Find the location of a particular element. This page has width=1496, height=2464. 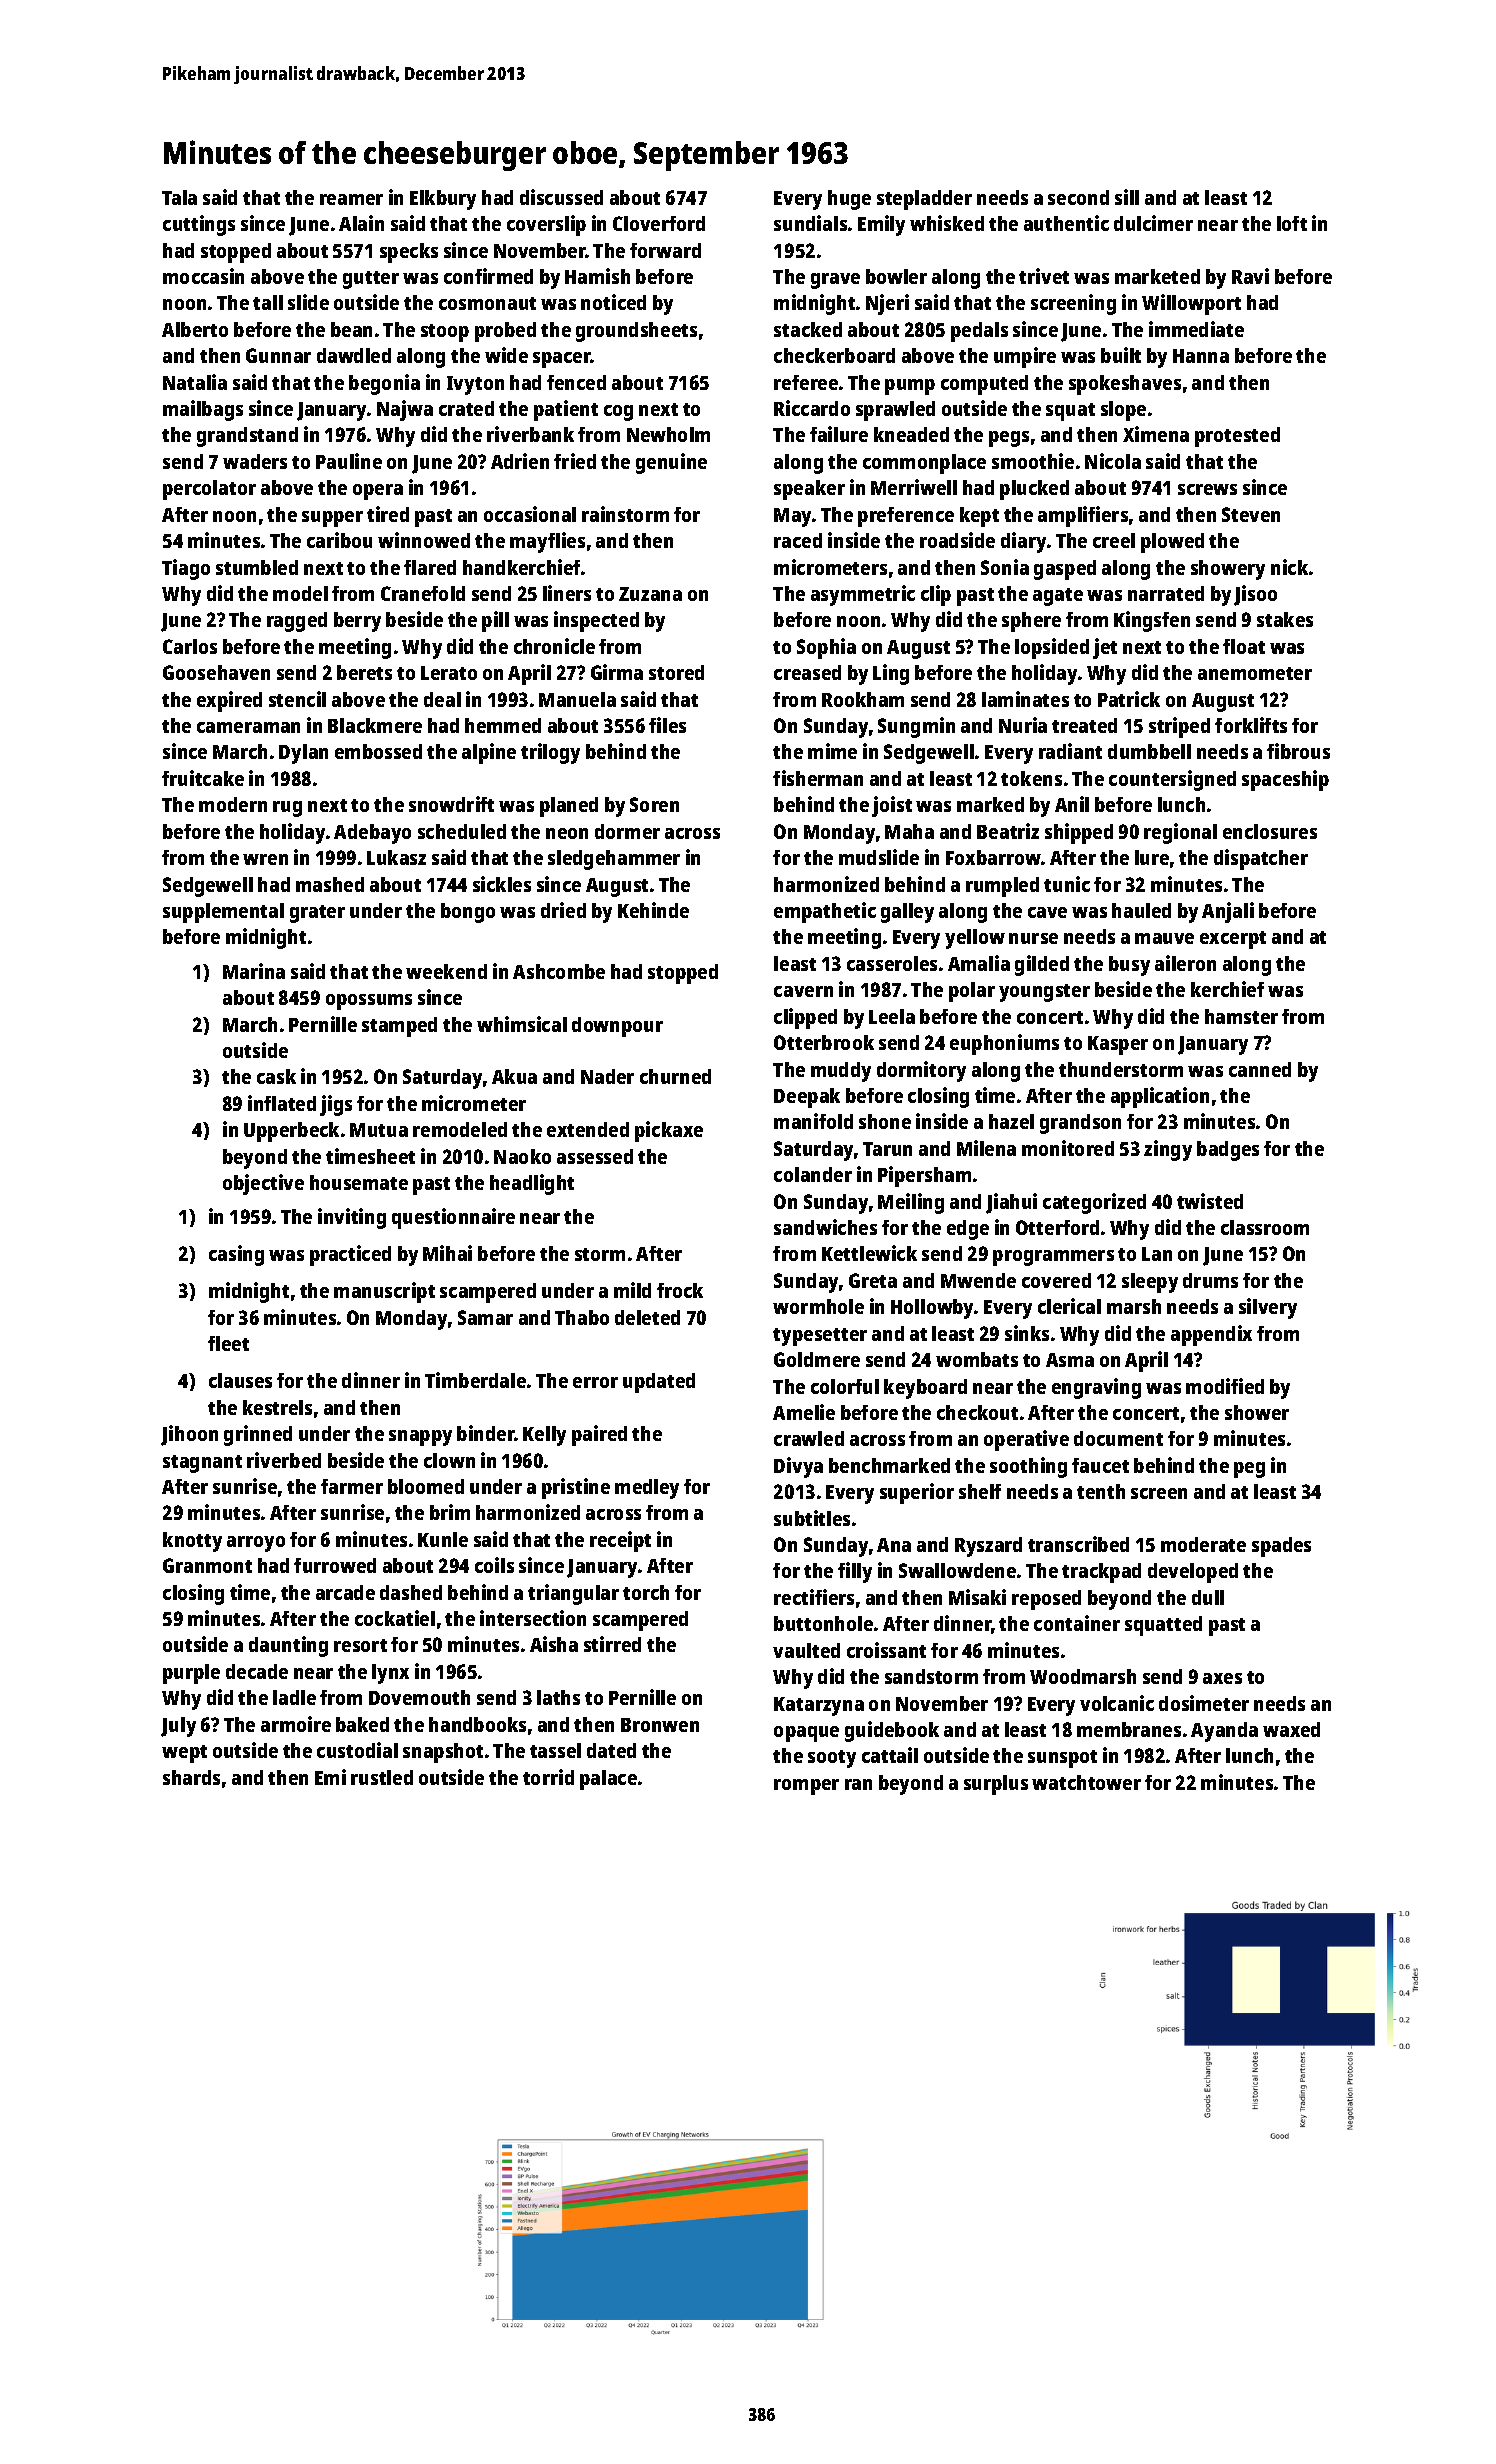

daunting is located at coordinates (288, 1646).
